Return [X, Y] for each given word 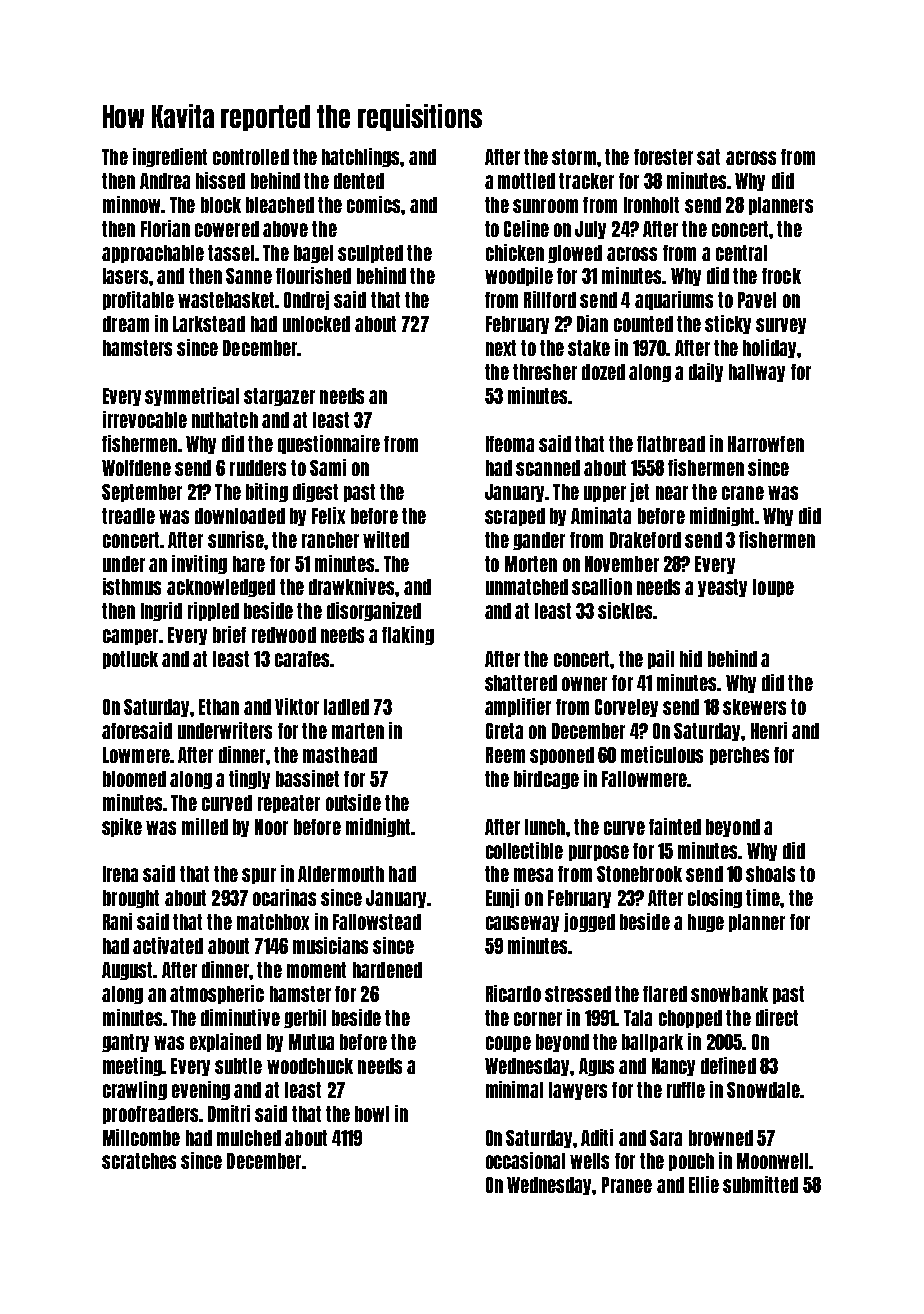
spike [122, 827]
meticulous [662, 754]
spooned [562, 756]
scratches [139, 1161]
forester [663, 157]
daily [706, 372]
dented [359, 181]
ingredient [170, 157]
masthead [340, 755]
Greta [504, 731]
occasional [525, 1160]
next [501, 348]
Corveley [626, 708]
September [142, 493]
